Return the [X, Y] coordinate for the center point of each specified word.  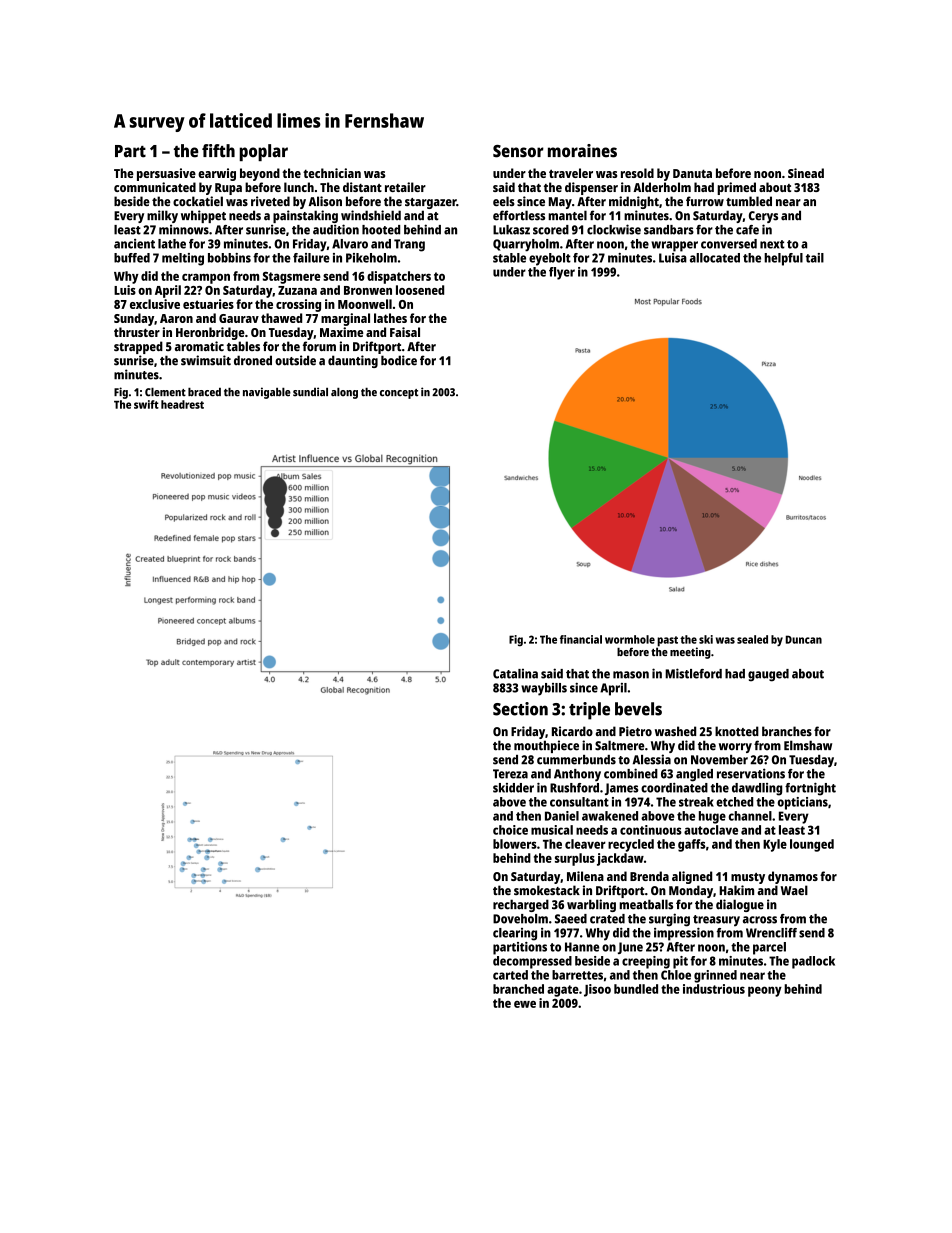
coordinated [674, 788]
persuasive [166, 174]
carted [510, 975]
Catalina [515, 673]
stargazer [430, 203]
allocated [715, 258]
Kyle [775, 845]
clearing [515, 934]
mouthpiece [546, 746]
